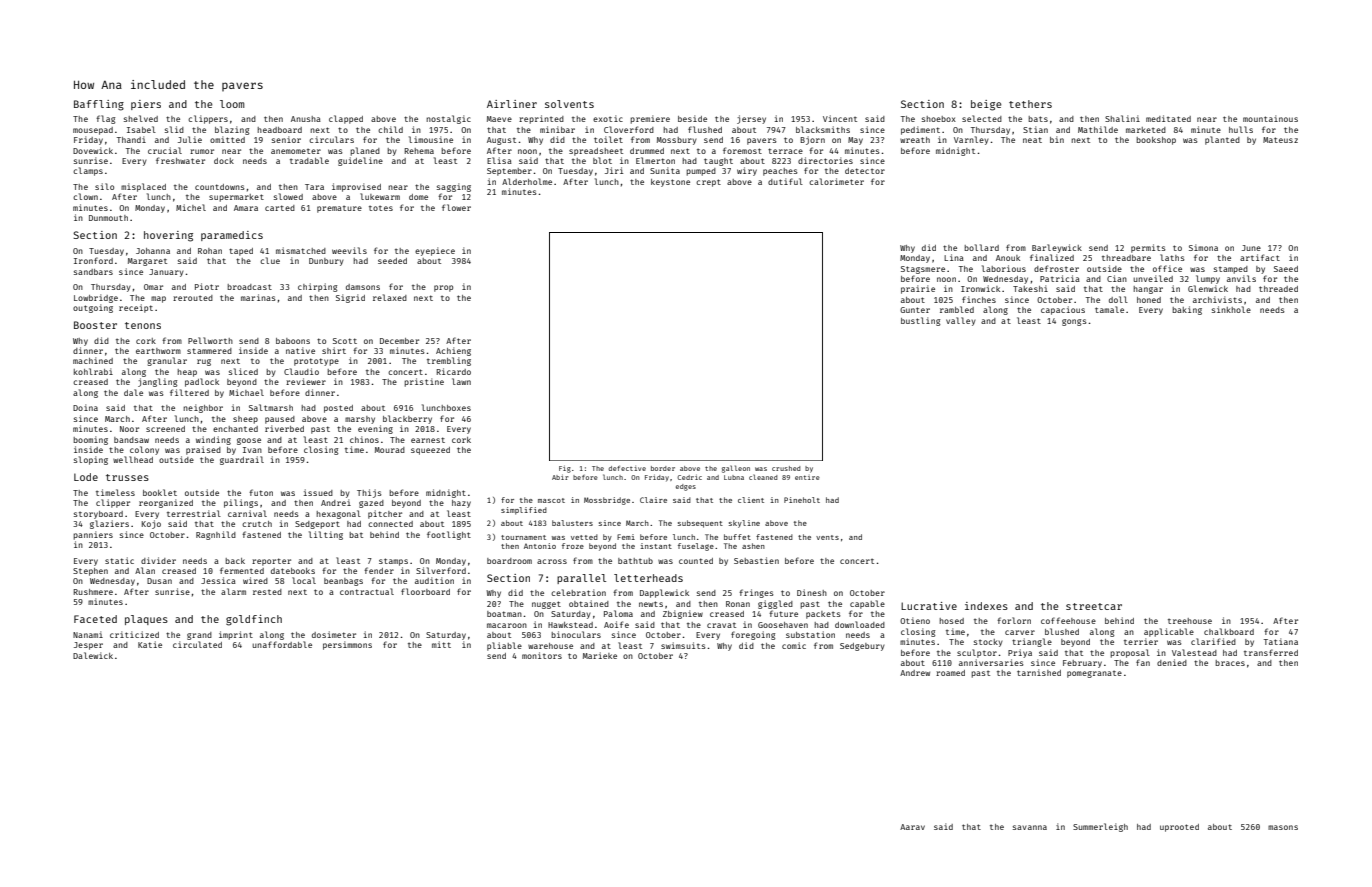  Describe the element at coordinates (338, 514) in the document. I see `hexagonal` at that location.
